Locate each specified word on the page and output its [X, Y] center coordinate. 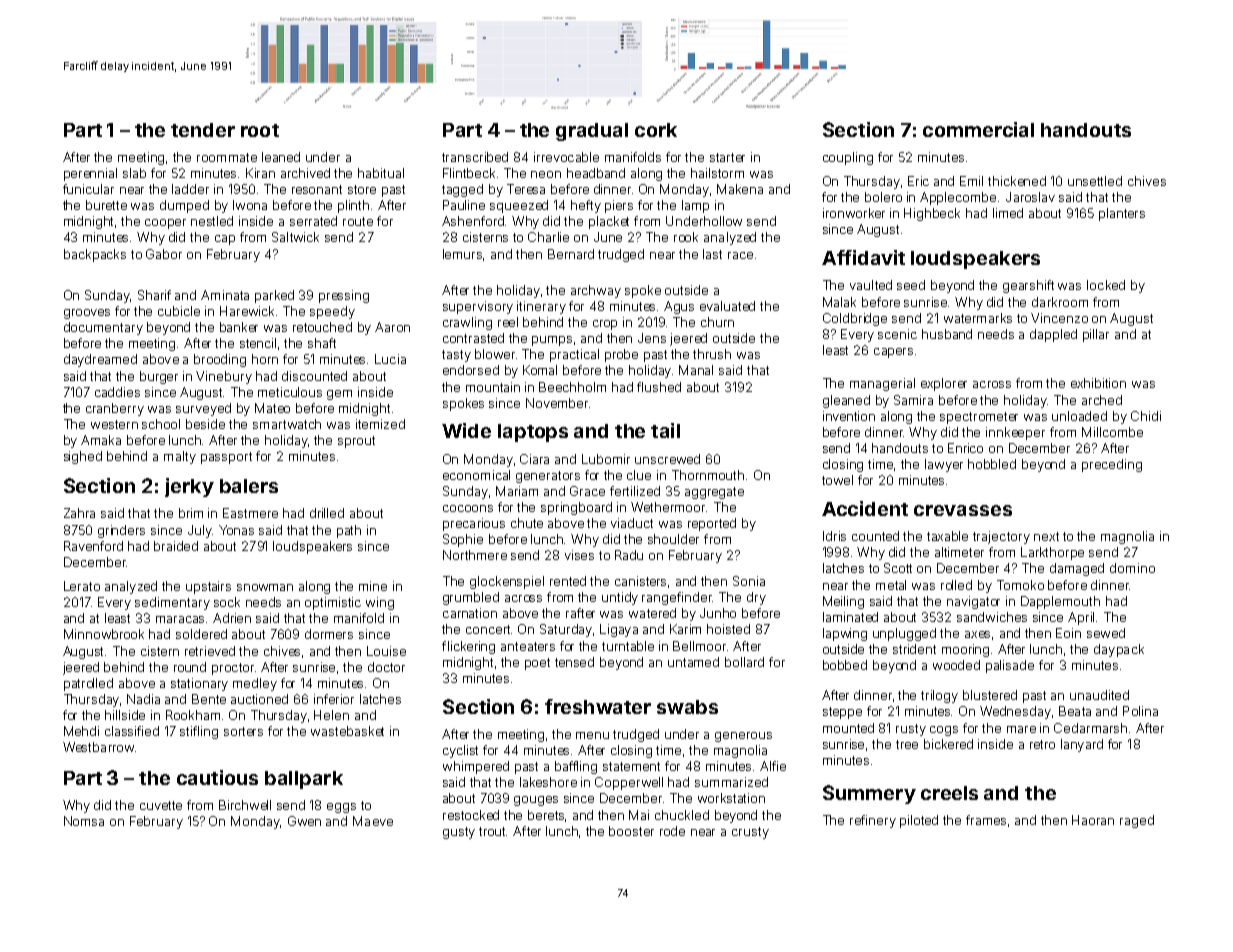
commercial [978, 129]
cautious [217, 777]
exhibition [1098, 383]
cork [656, 130]
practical [574, 355]
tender [203, 130]
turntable [628, 646]
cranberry [115, 409]
